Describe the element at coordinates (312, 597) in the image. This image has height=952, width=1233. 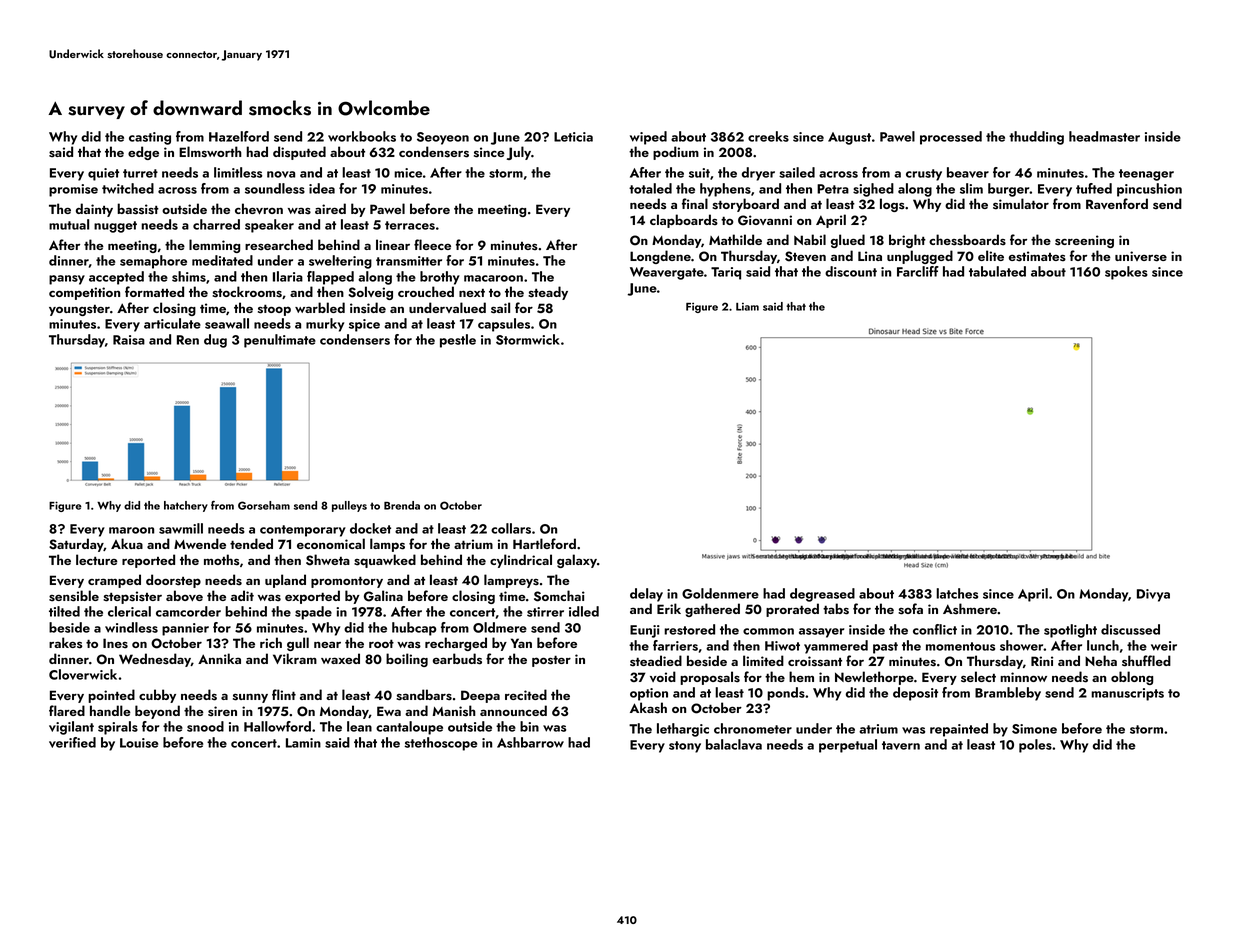
I see `exported` at that location.
